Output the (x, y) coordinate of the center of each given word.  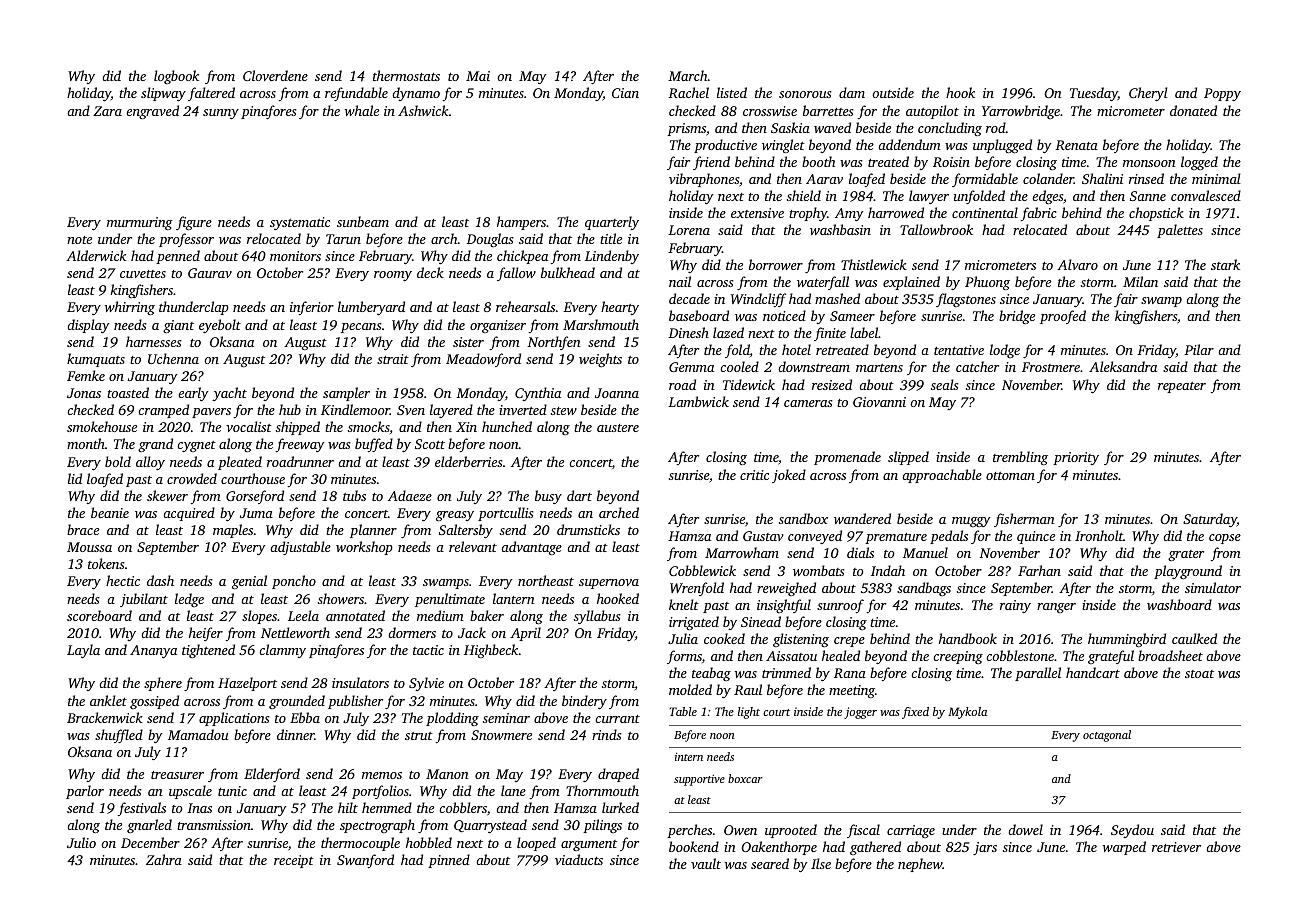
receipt (294, 861)
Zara (107, 111)
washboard (1179, 604)
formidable (985, 180)
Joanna (617, 393)
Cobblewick (702, 570)
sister (468, 342)
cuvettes (143, 274)
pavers (211, 413)
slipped (908, 458)
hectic (123, 580)
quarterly (612, 223)
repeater (1182, 387)
